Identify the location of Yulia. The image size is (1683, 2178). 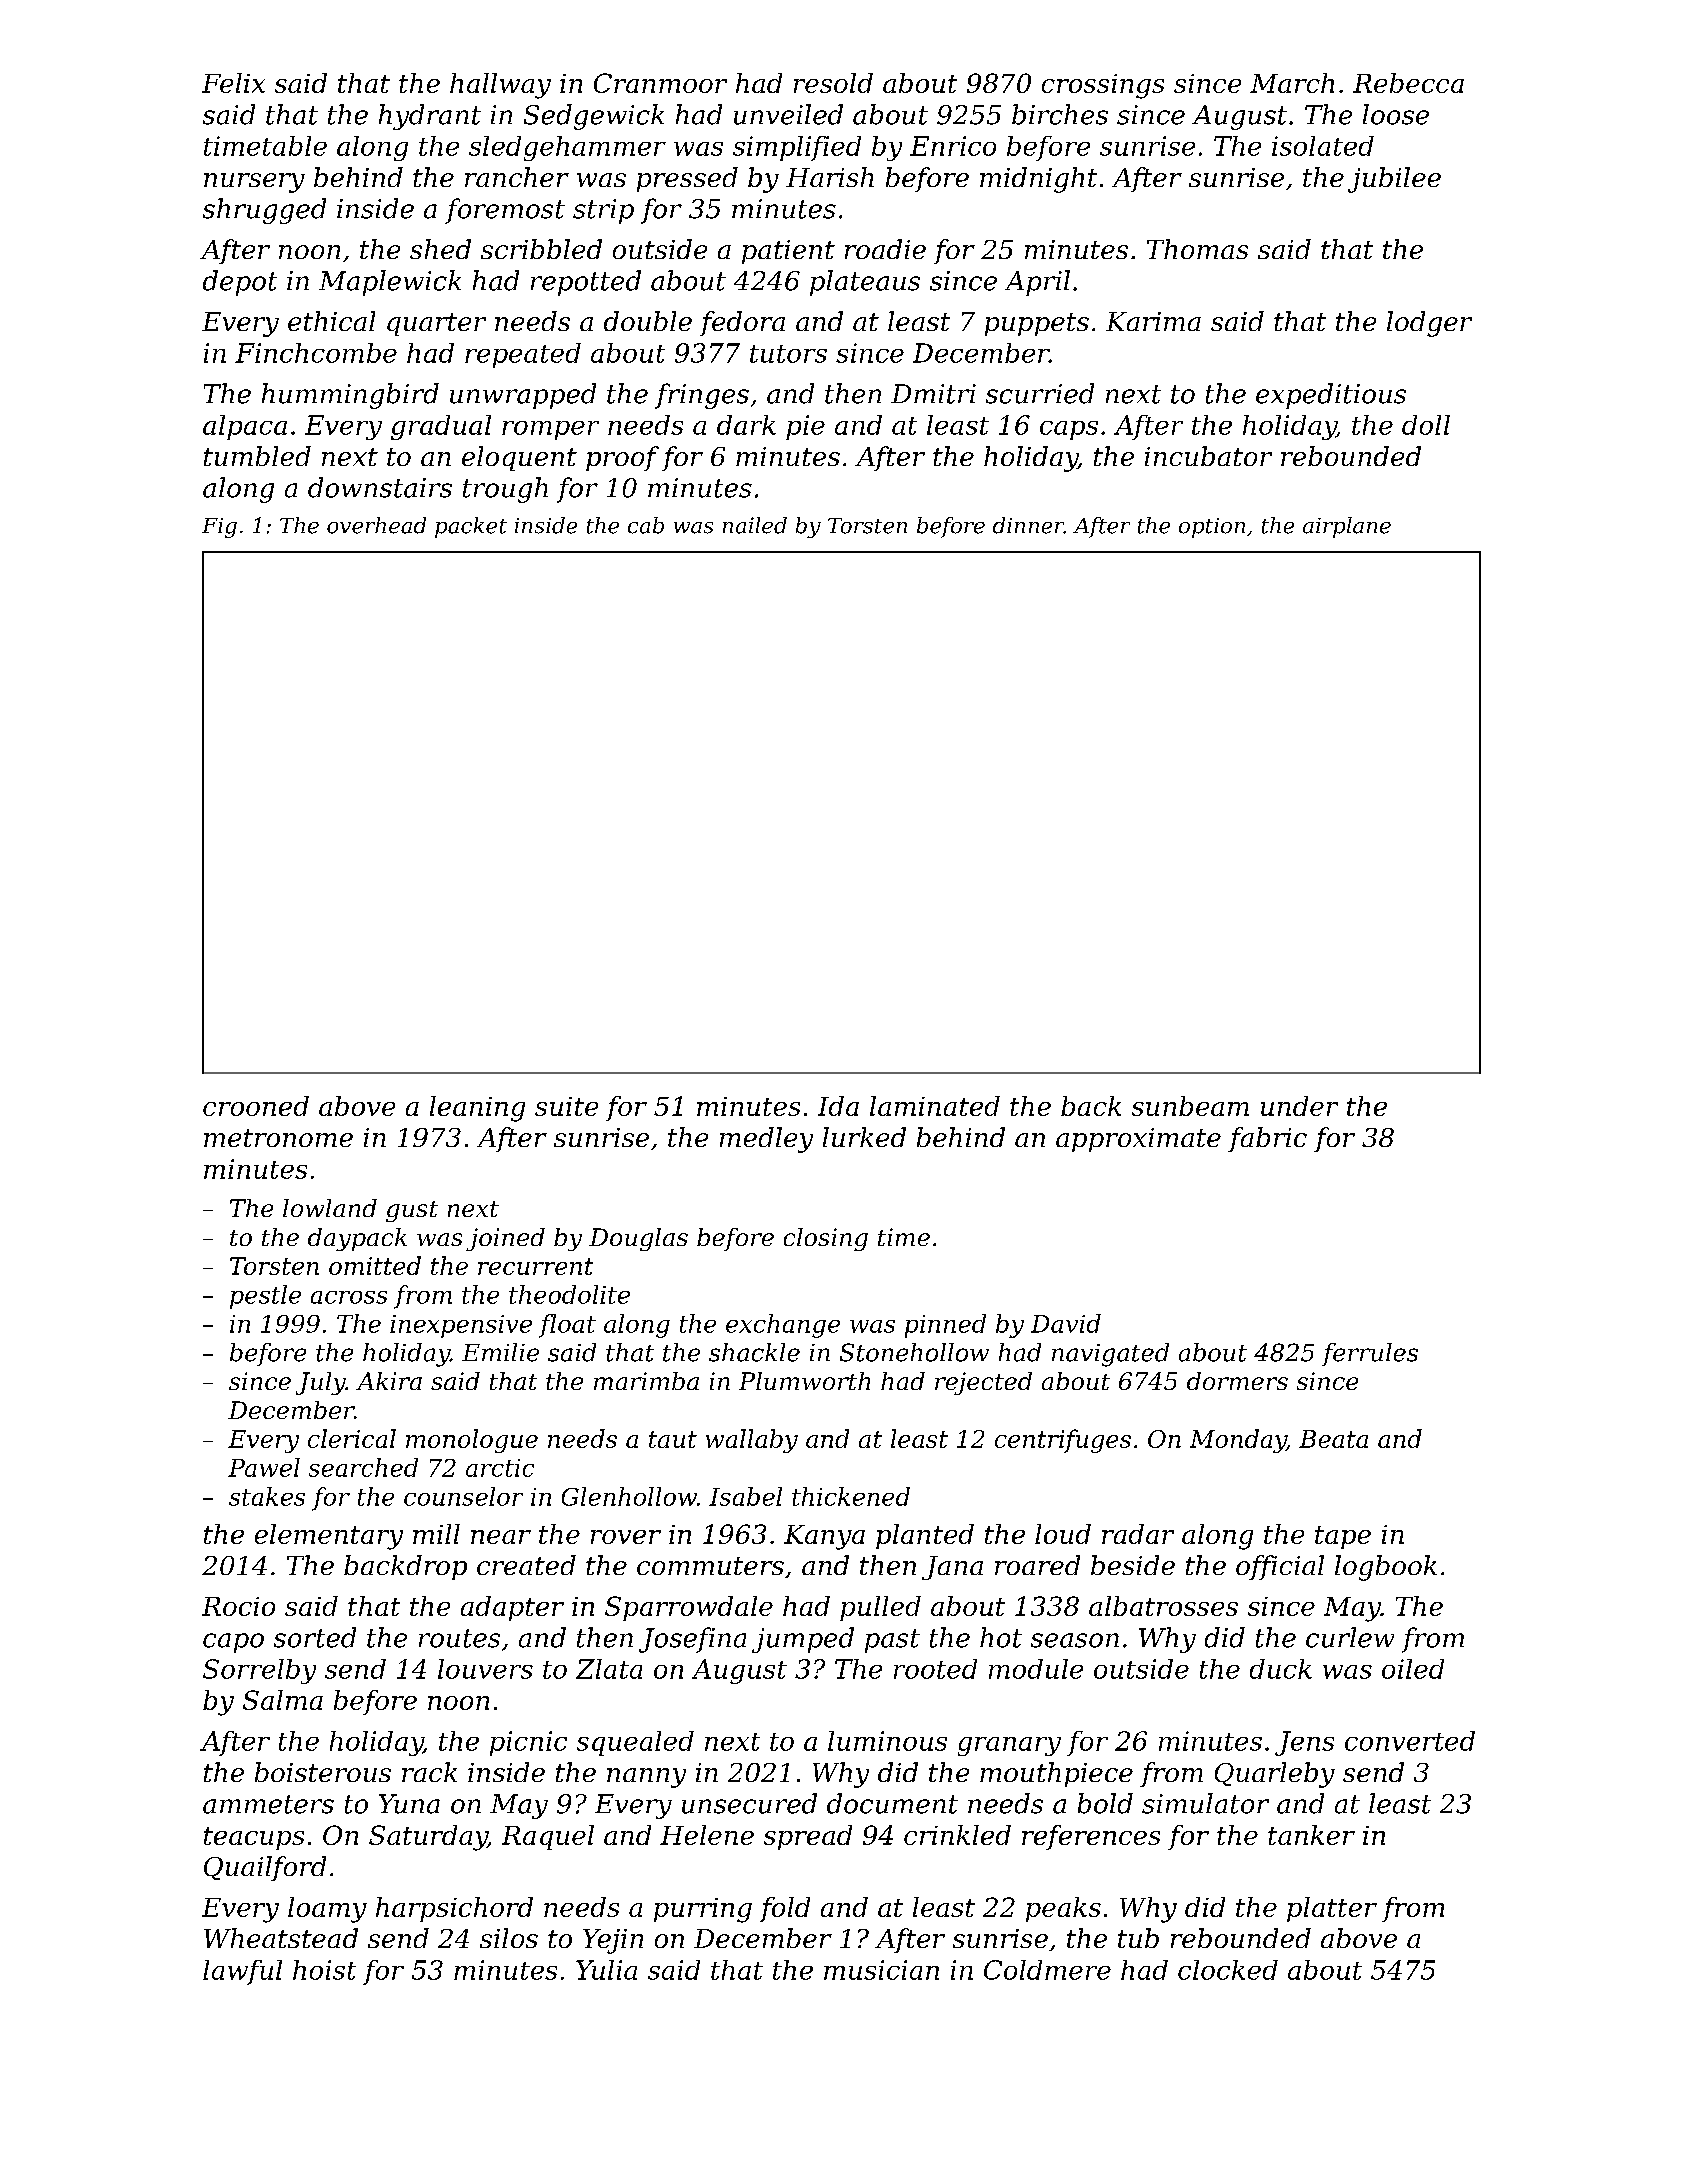
(606, 1970).
